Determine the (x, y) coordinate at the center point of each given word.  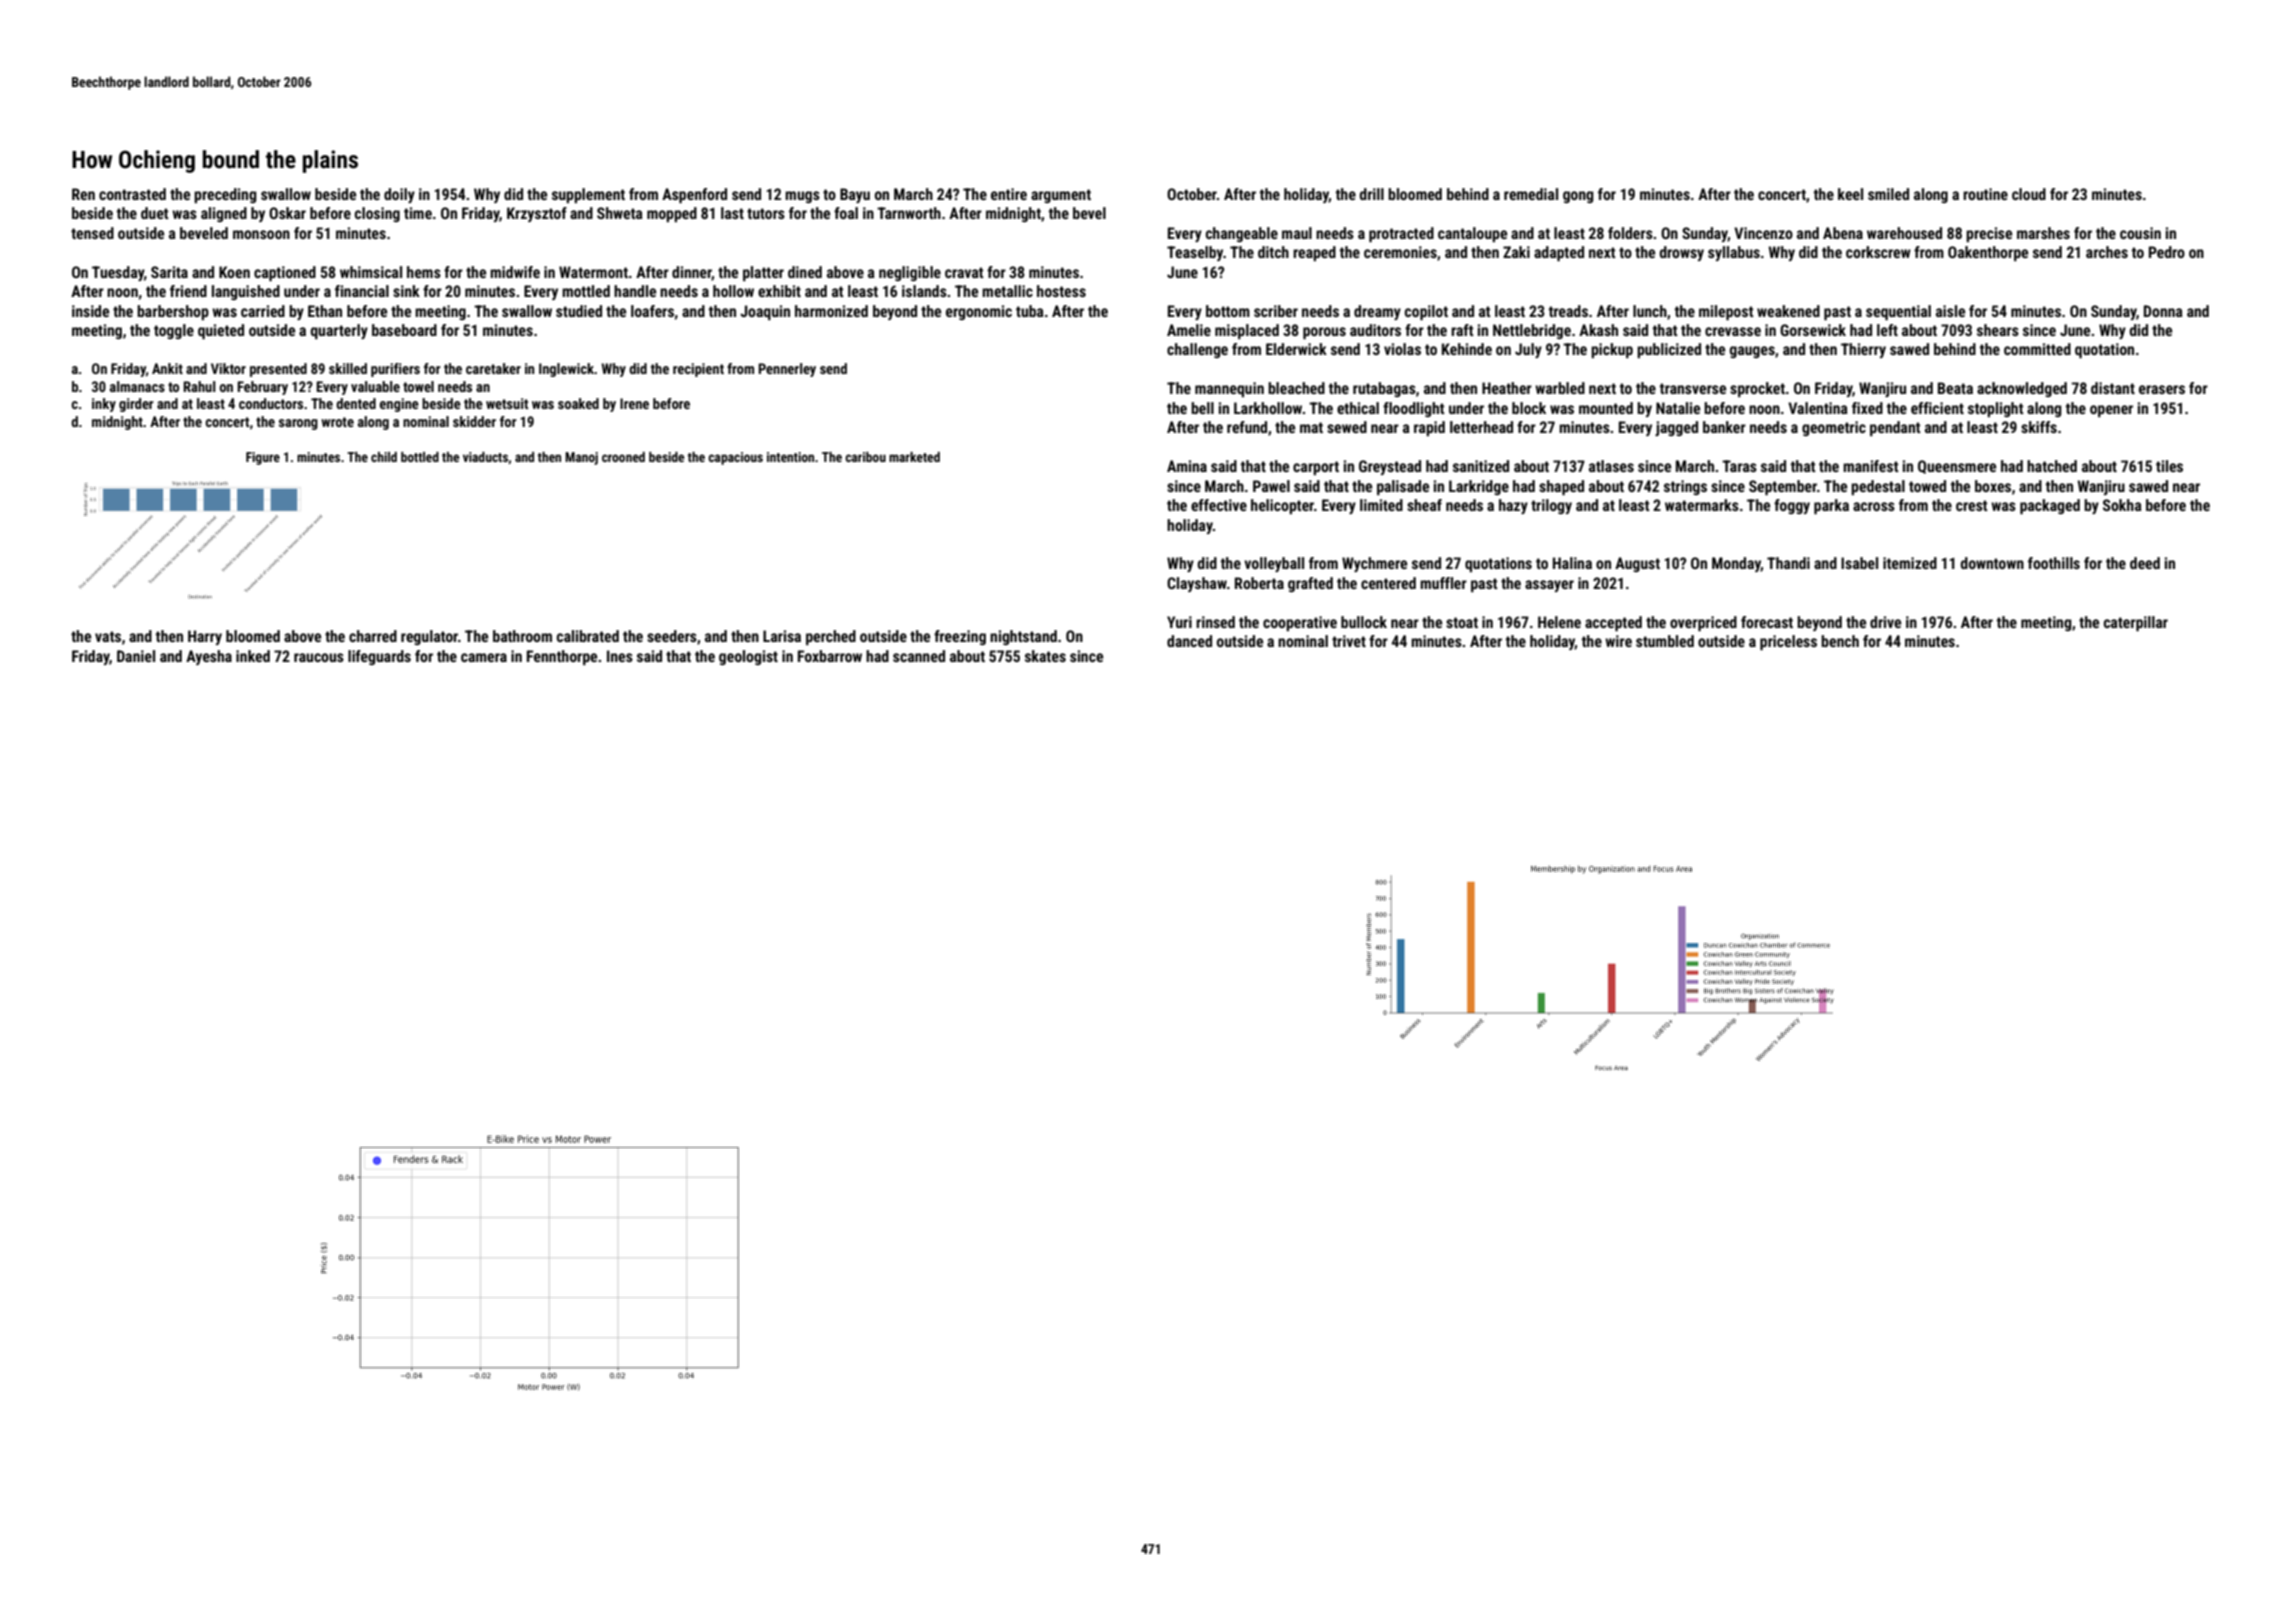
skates (1045, 656)
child (384, 457)
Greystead (1390, 467)
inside (90, 311)
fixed (1867, 408)
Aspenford (694, 195)
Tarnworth (909, 213)
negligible (910, 273)
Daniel (136, 656)
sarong (298, 424)
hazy (1513, 506)
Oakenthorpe (1988, 253)
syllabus (1734, 253)
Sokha (2122, 505)
